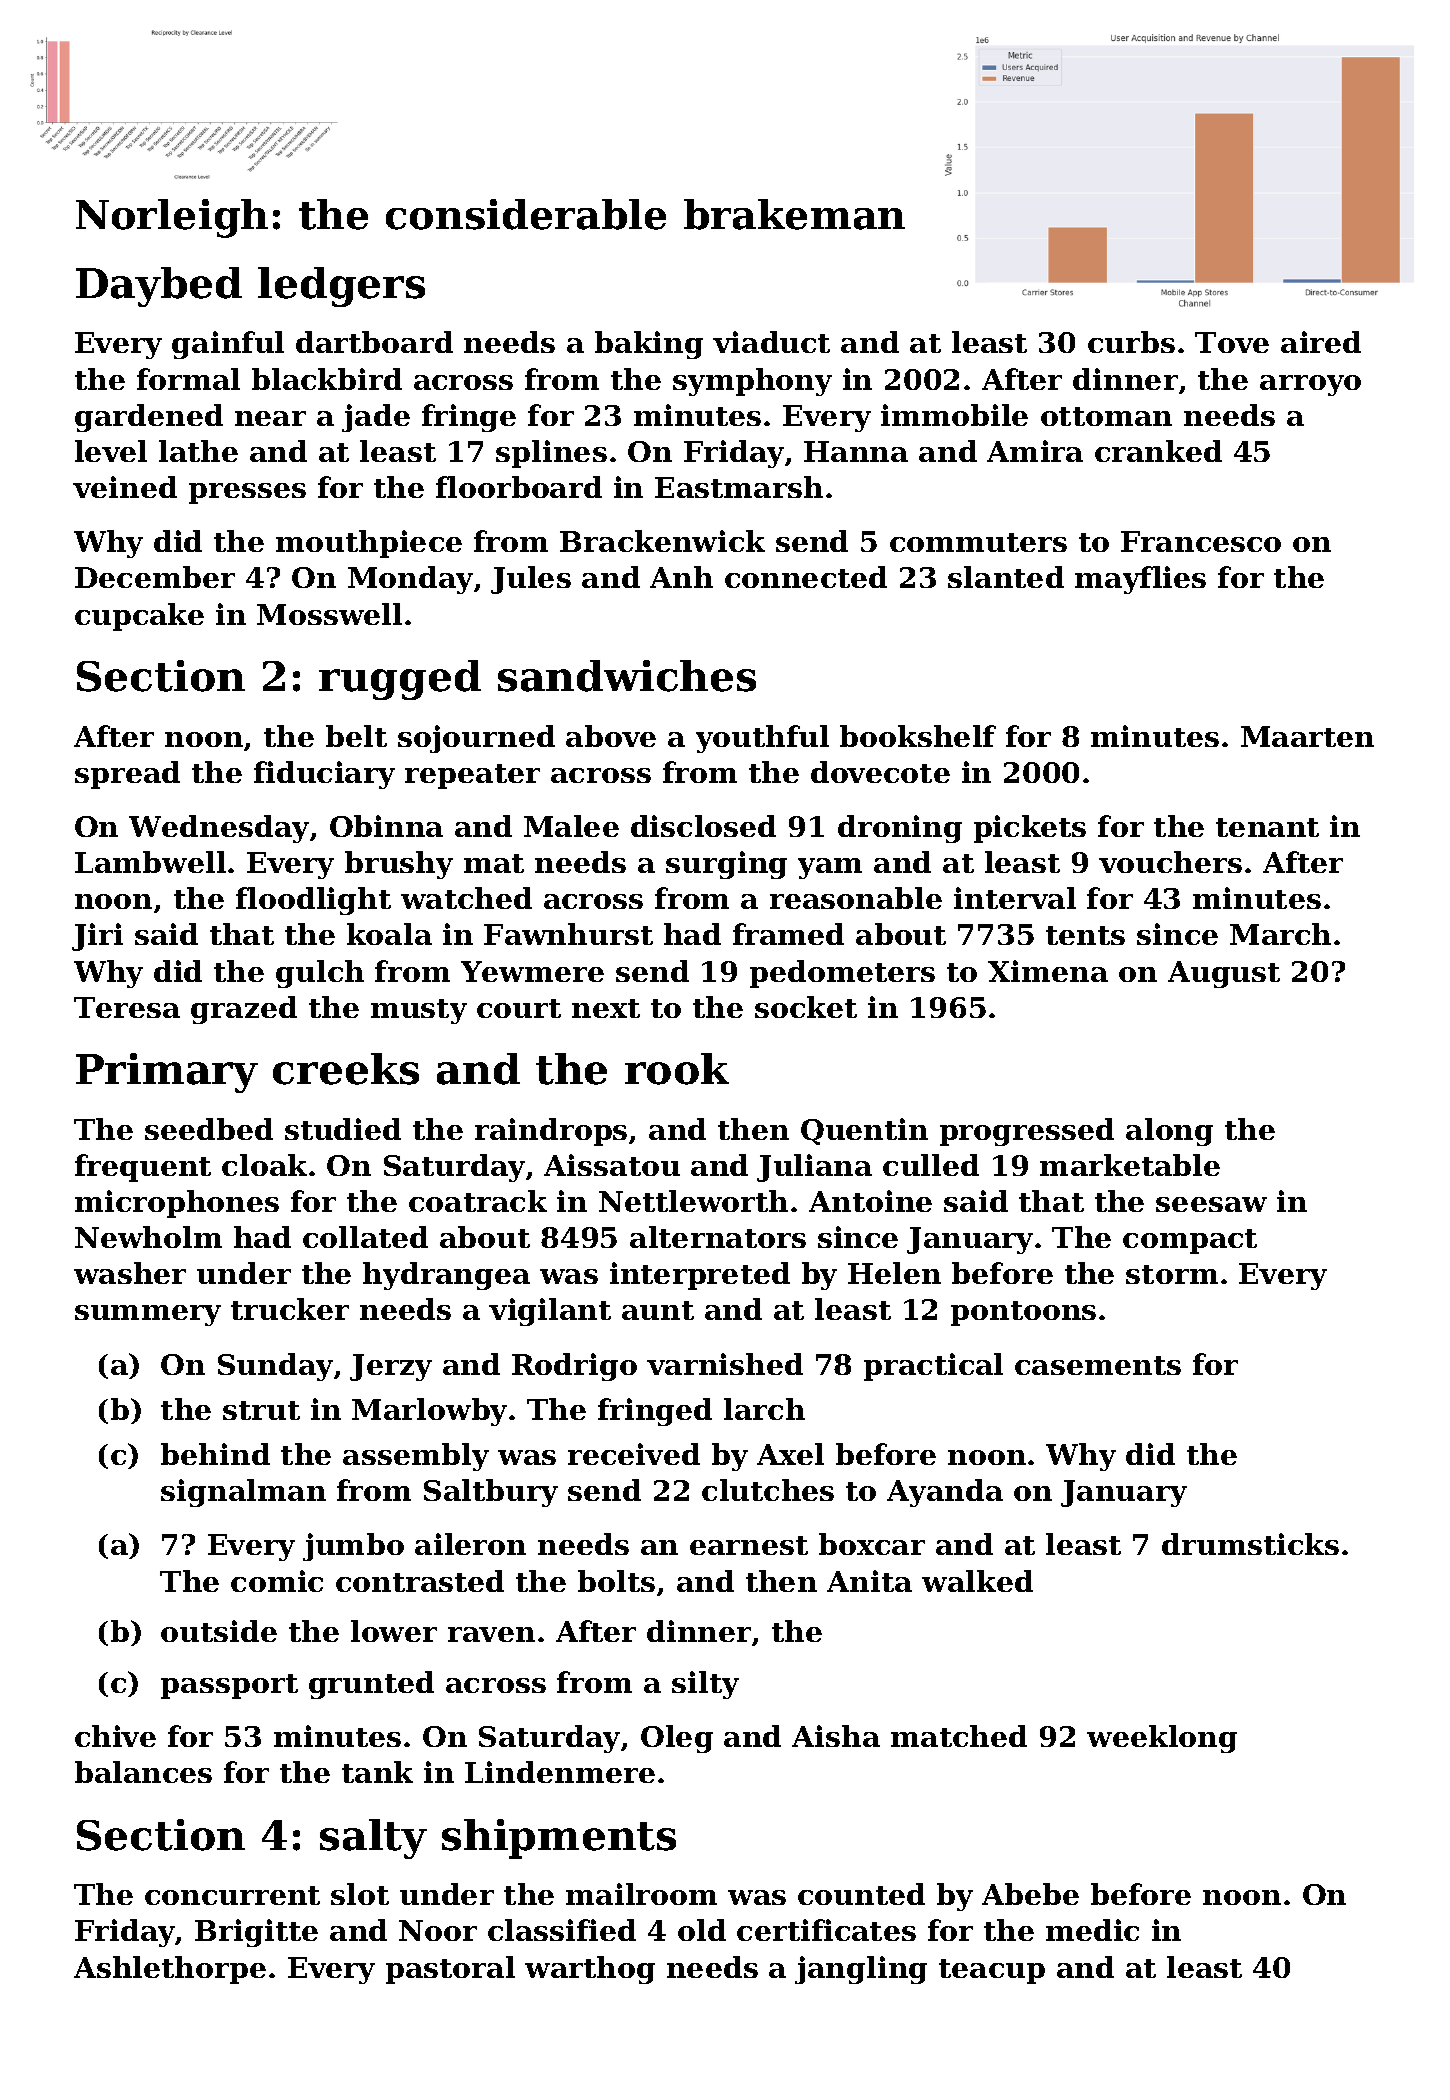 The height and width of the document is (2100, 1450). I want to click on Ashlethorpe, so click(170, 1970).
